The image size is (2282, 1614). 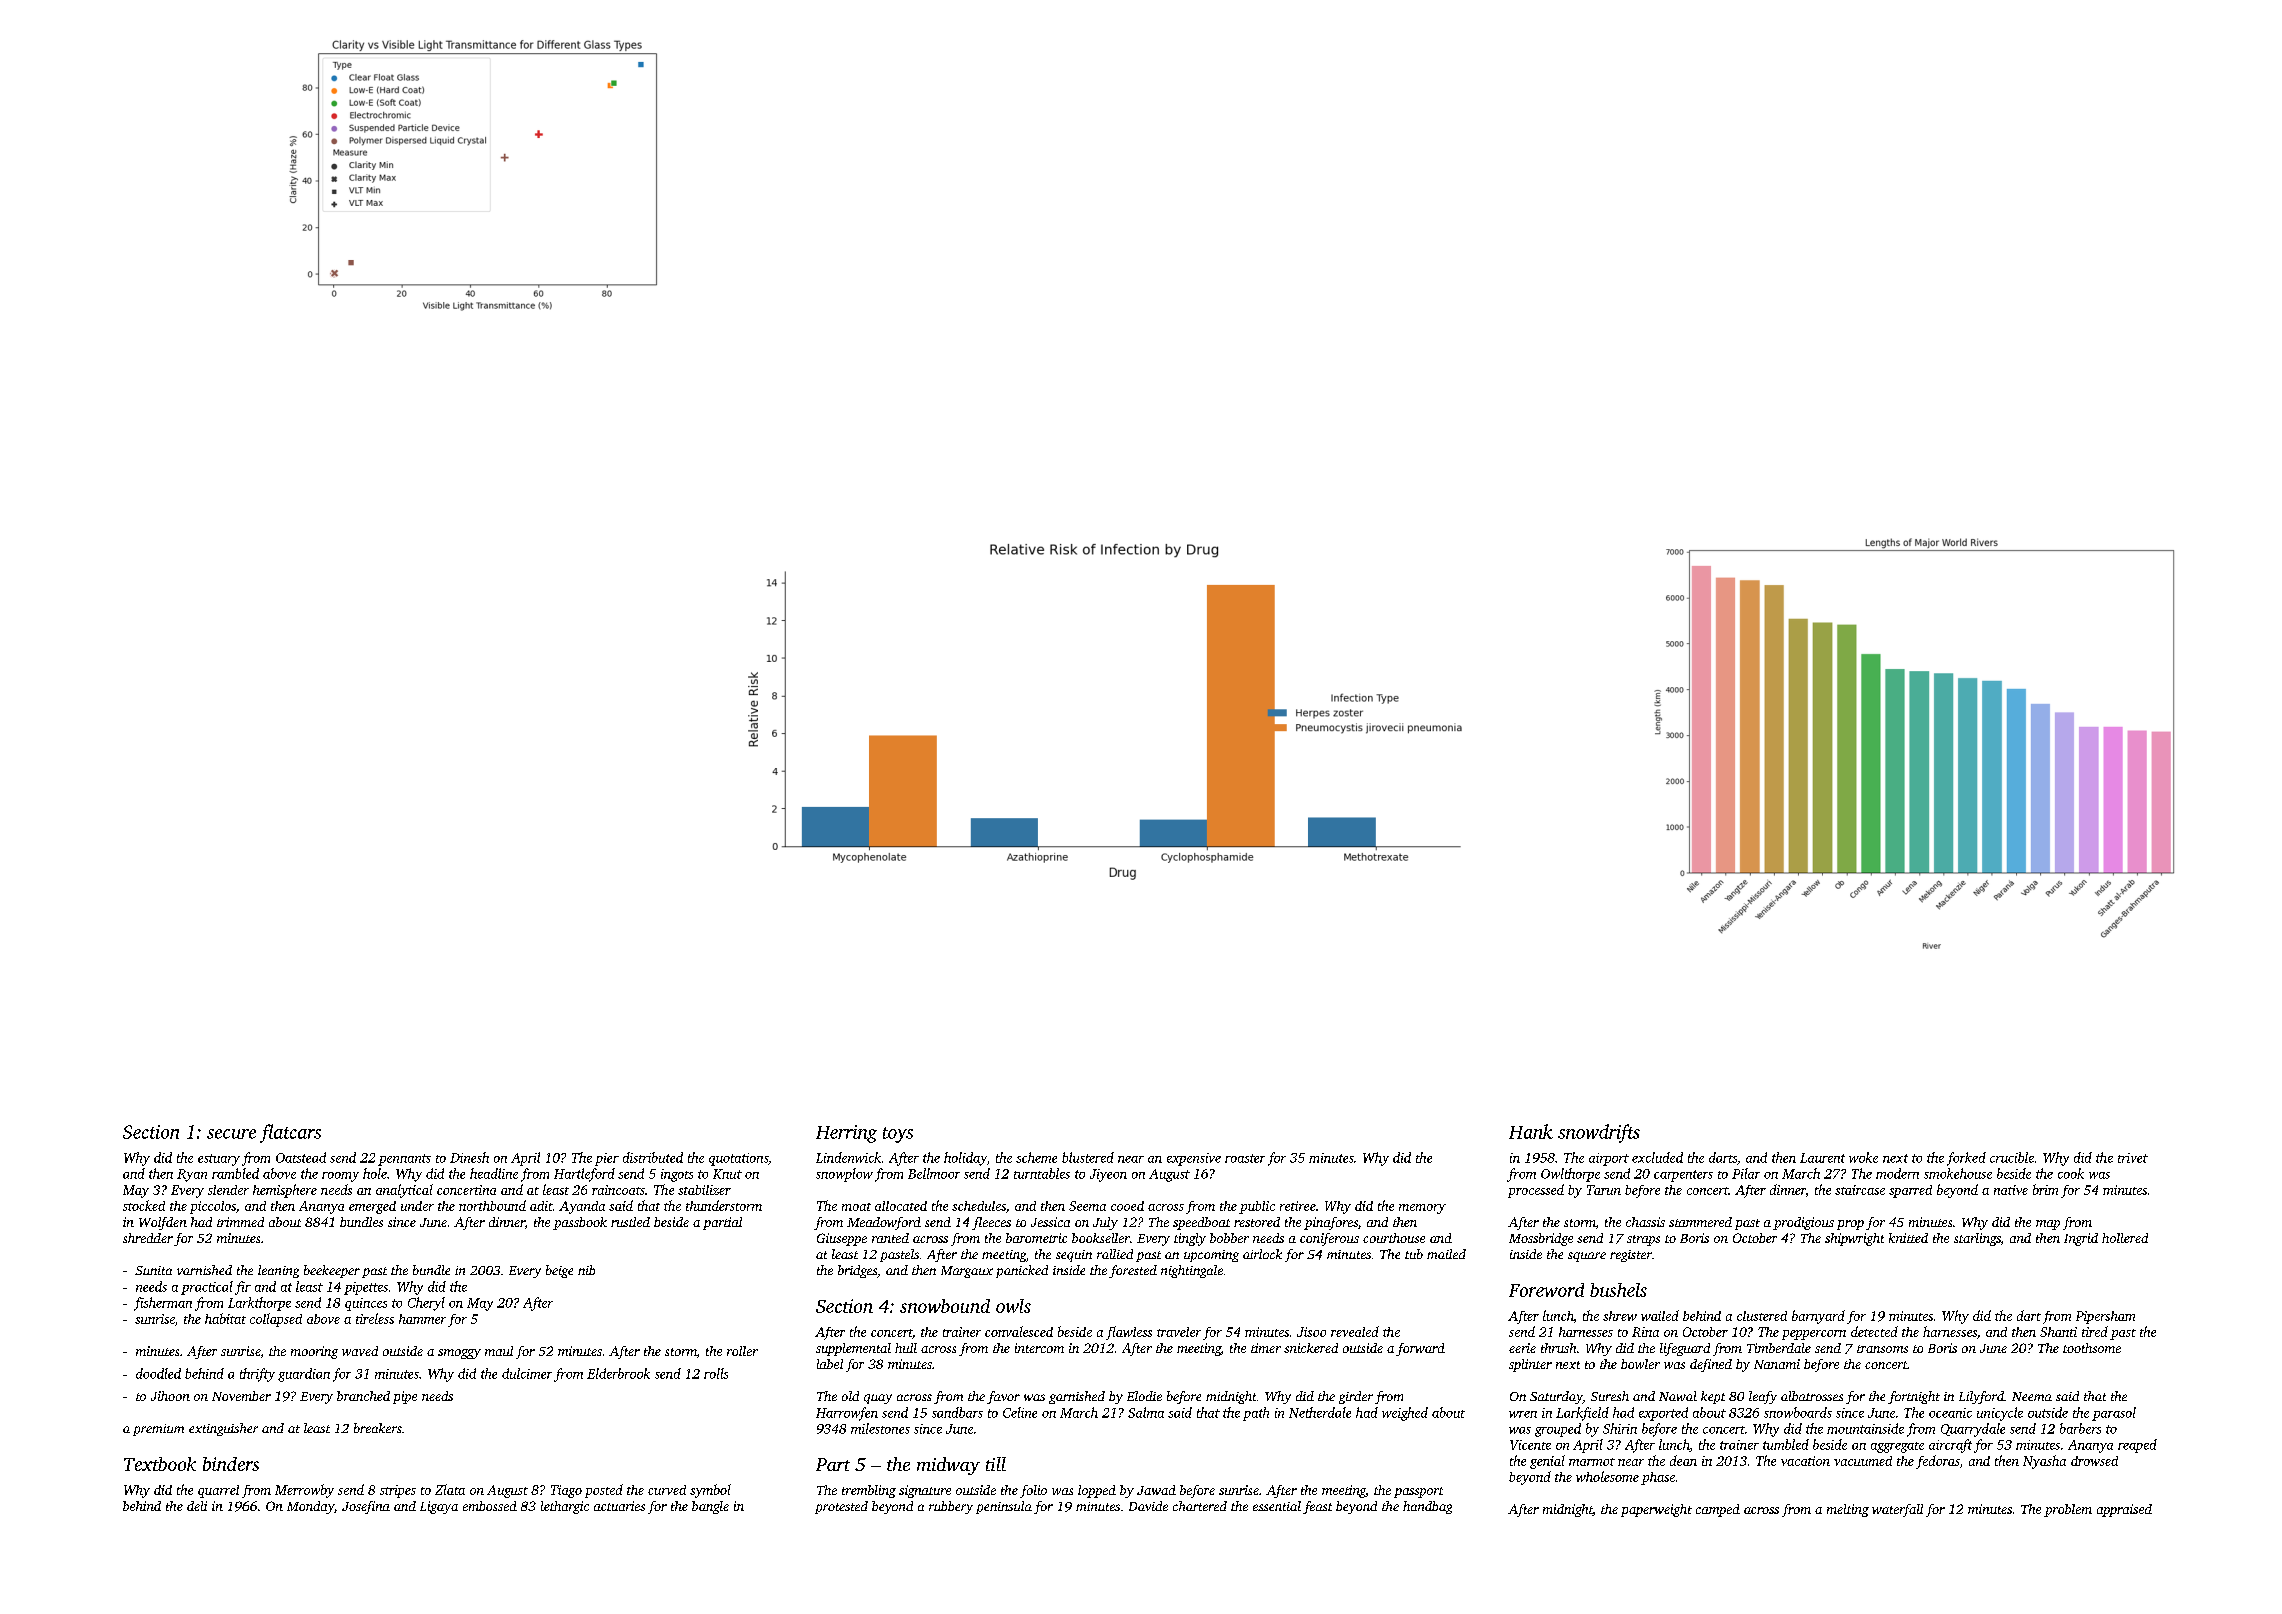 I want to click on midway, so click(x=948, y=1466).
